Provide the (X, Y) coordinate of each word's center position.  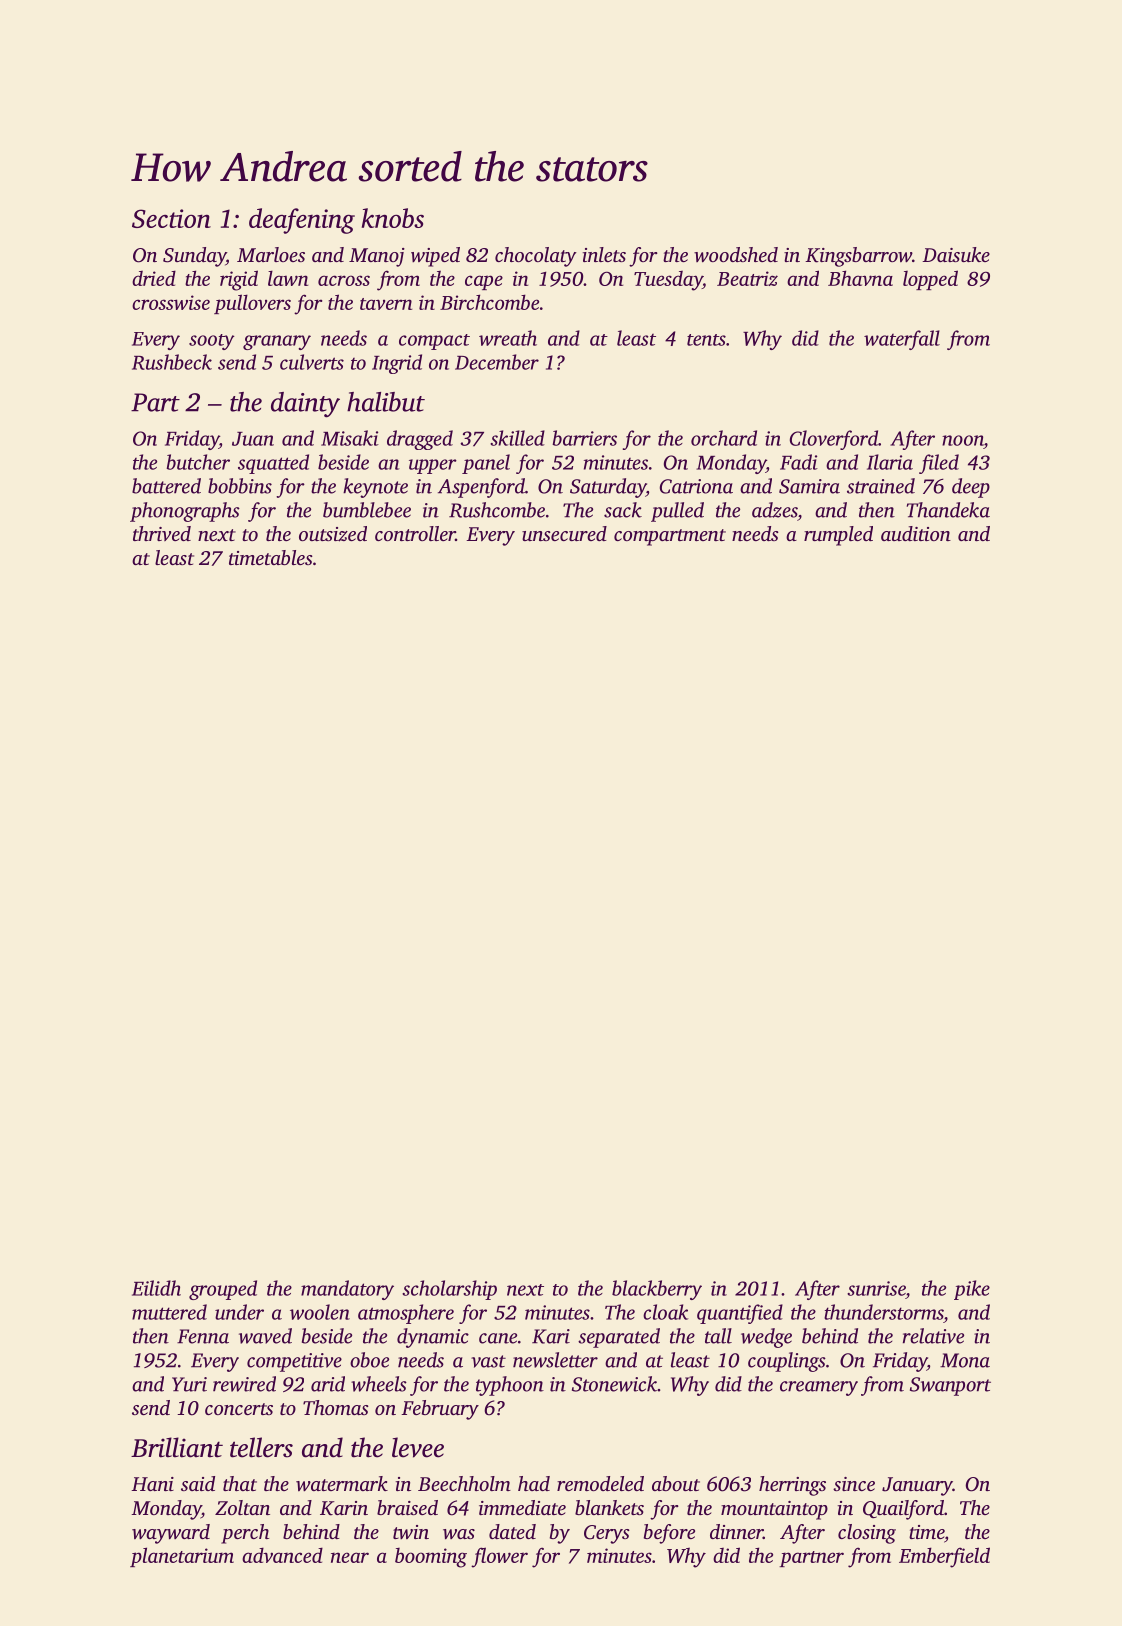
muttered (169, 1312)
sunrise (876, 1288)
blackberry (657, 1290)
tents (706, 340)
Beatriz (747, 278)
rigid (239, 280)
